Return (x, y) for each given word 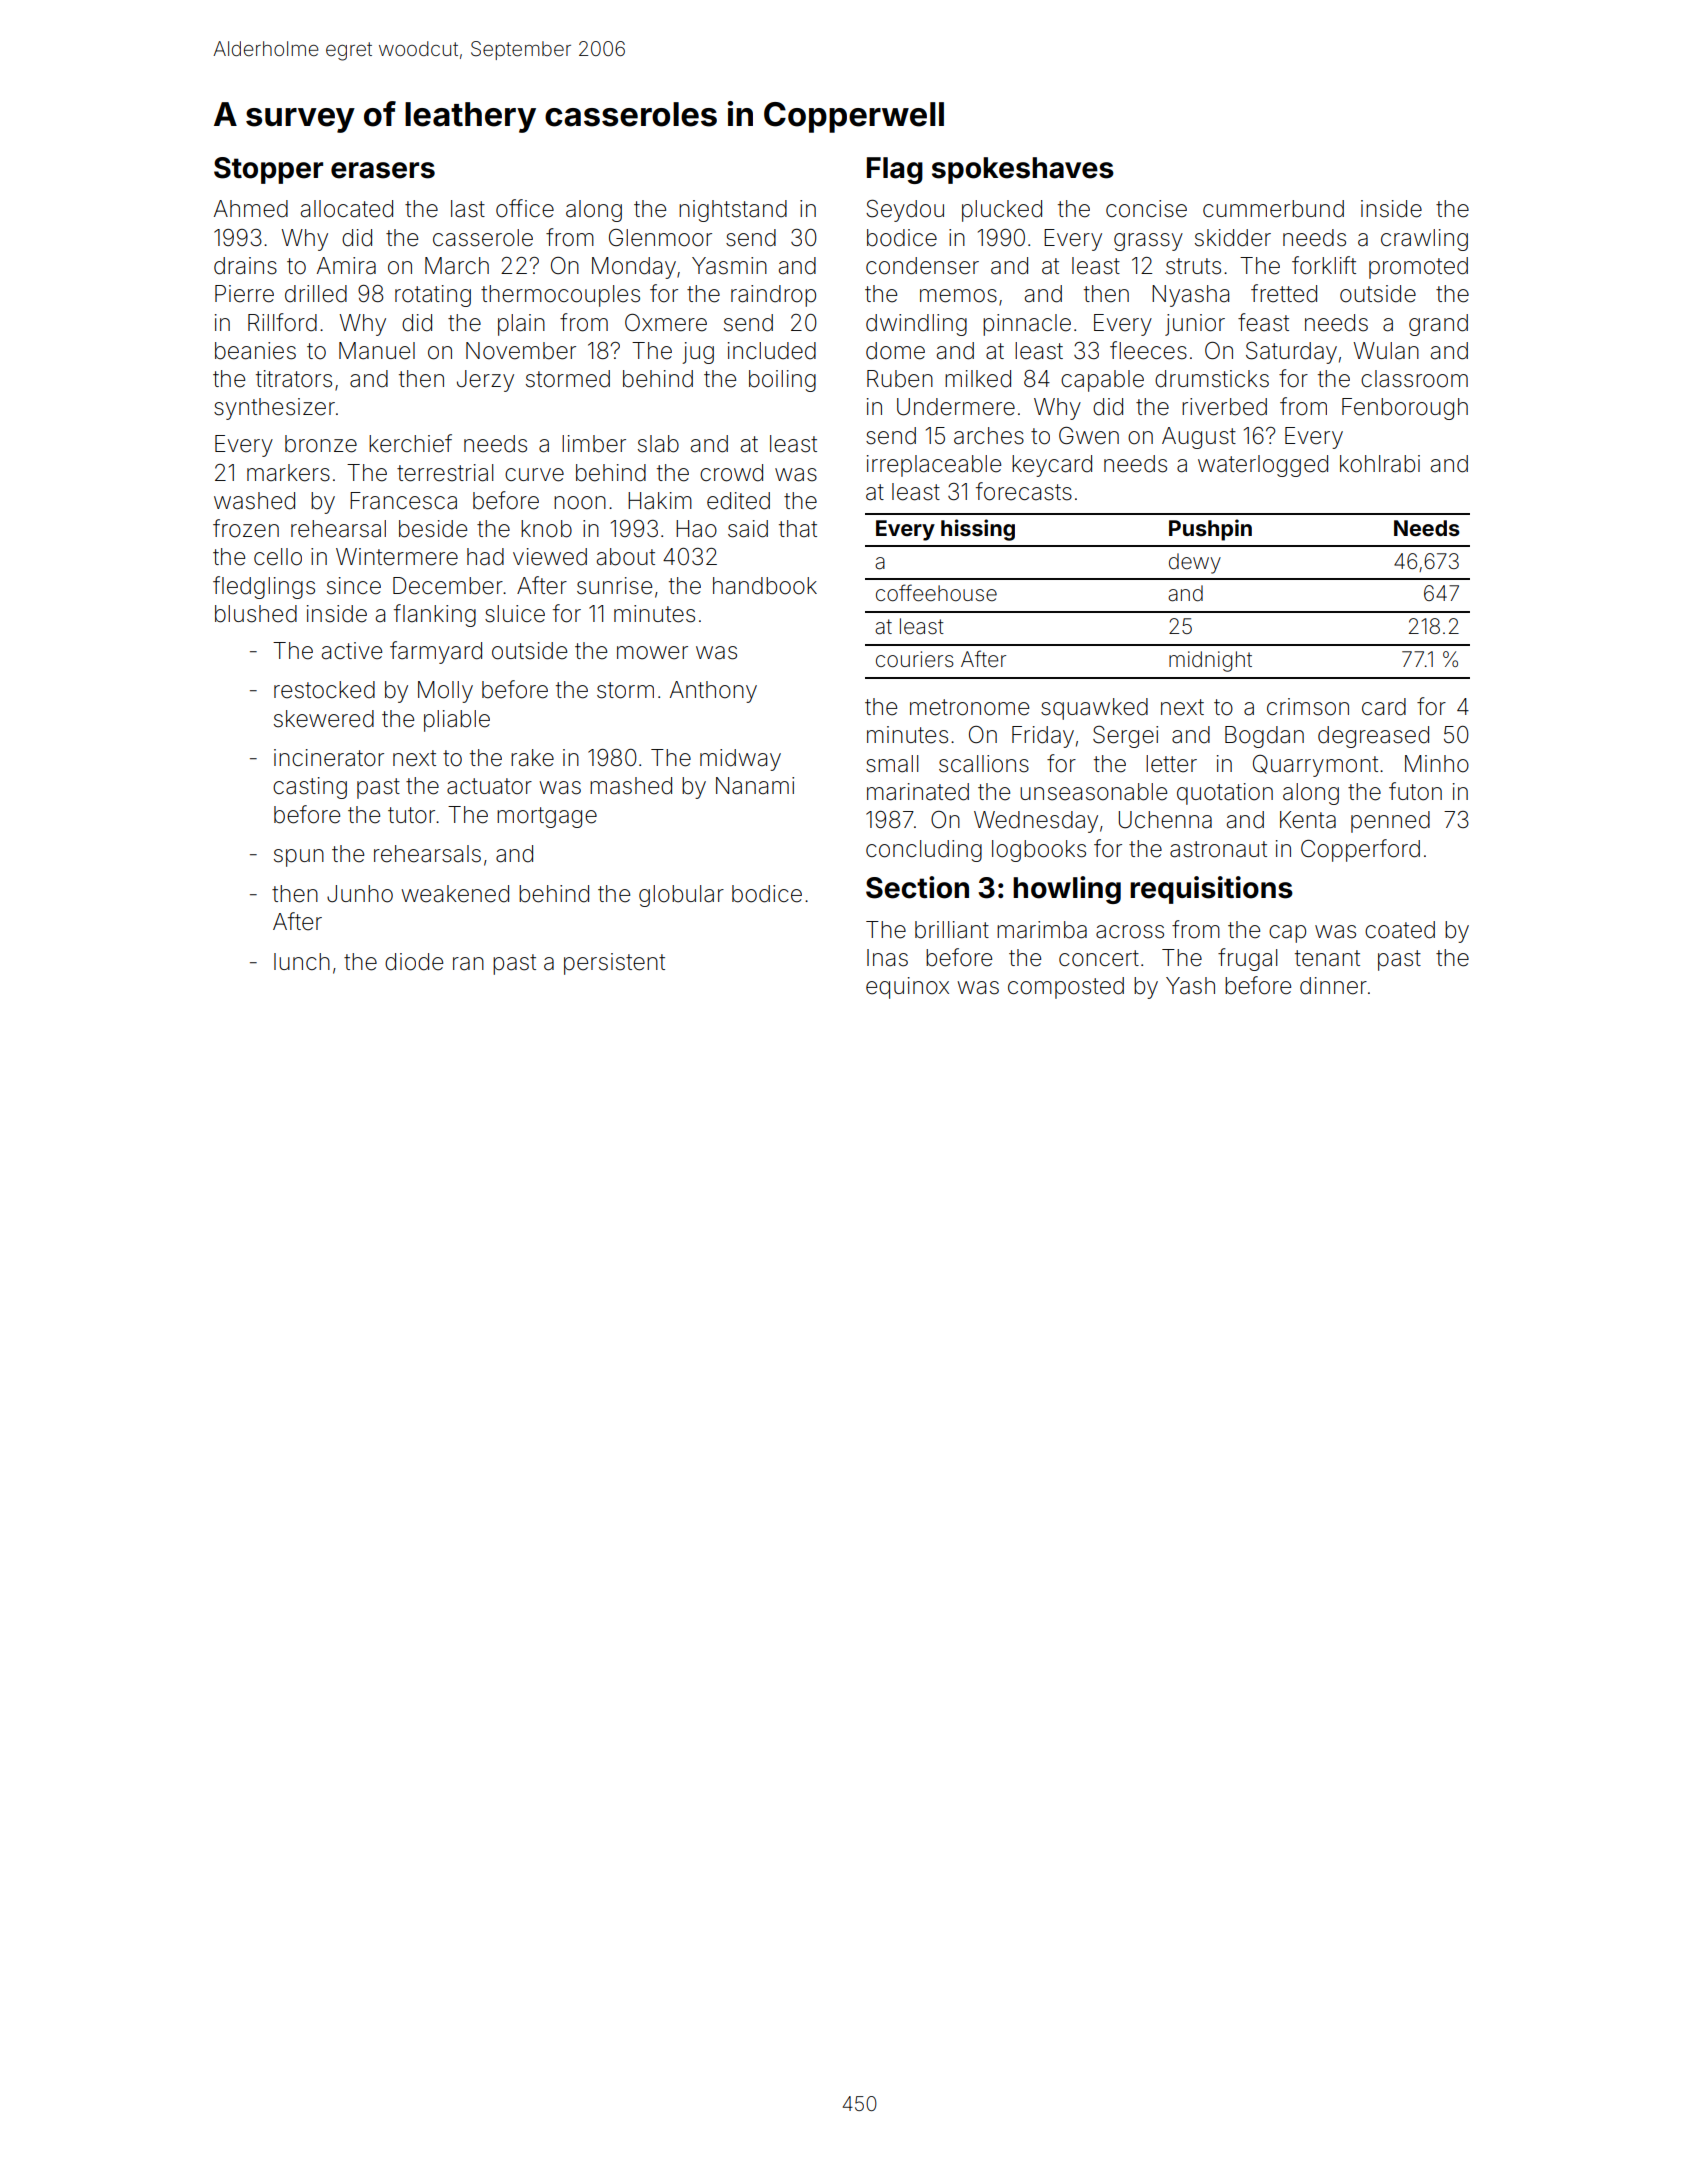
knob (546, 529)
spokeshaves (1023, 170)
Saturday (1291, 353)
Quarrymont (1315, 766)
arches (989, 436)
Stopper (268, 170)
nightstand (733, 211)
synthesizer (274, 409)
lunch (302, 961)
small (892, 764)
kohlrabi (1380, 464)
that (798, 529)
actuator (489, 786)
